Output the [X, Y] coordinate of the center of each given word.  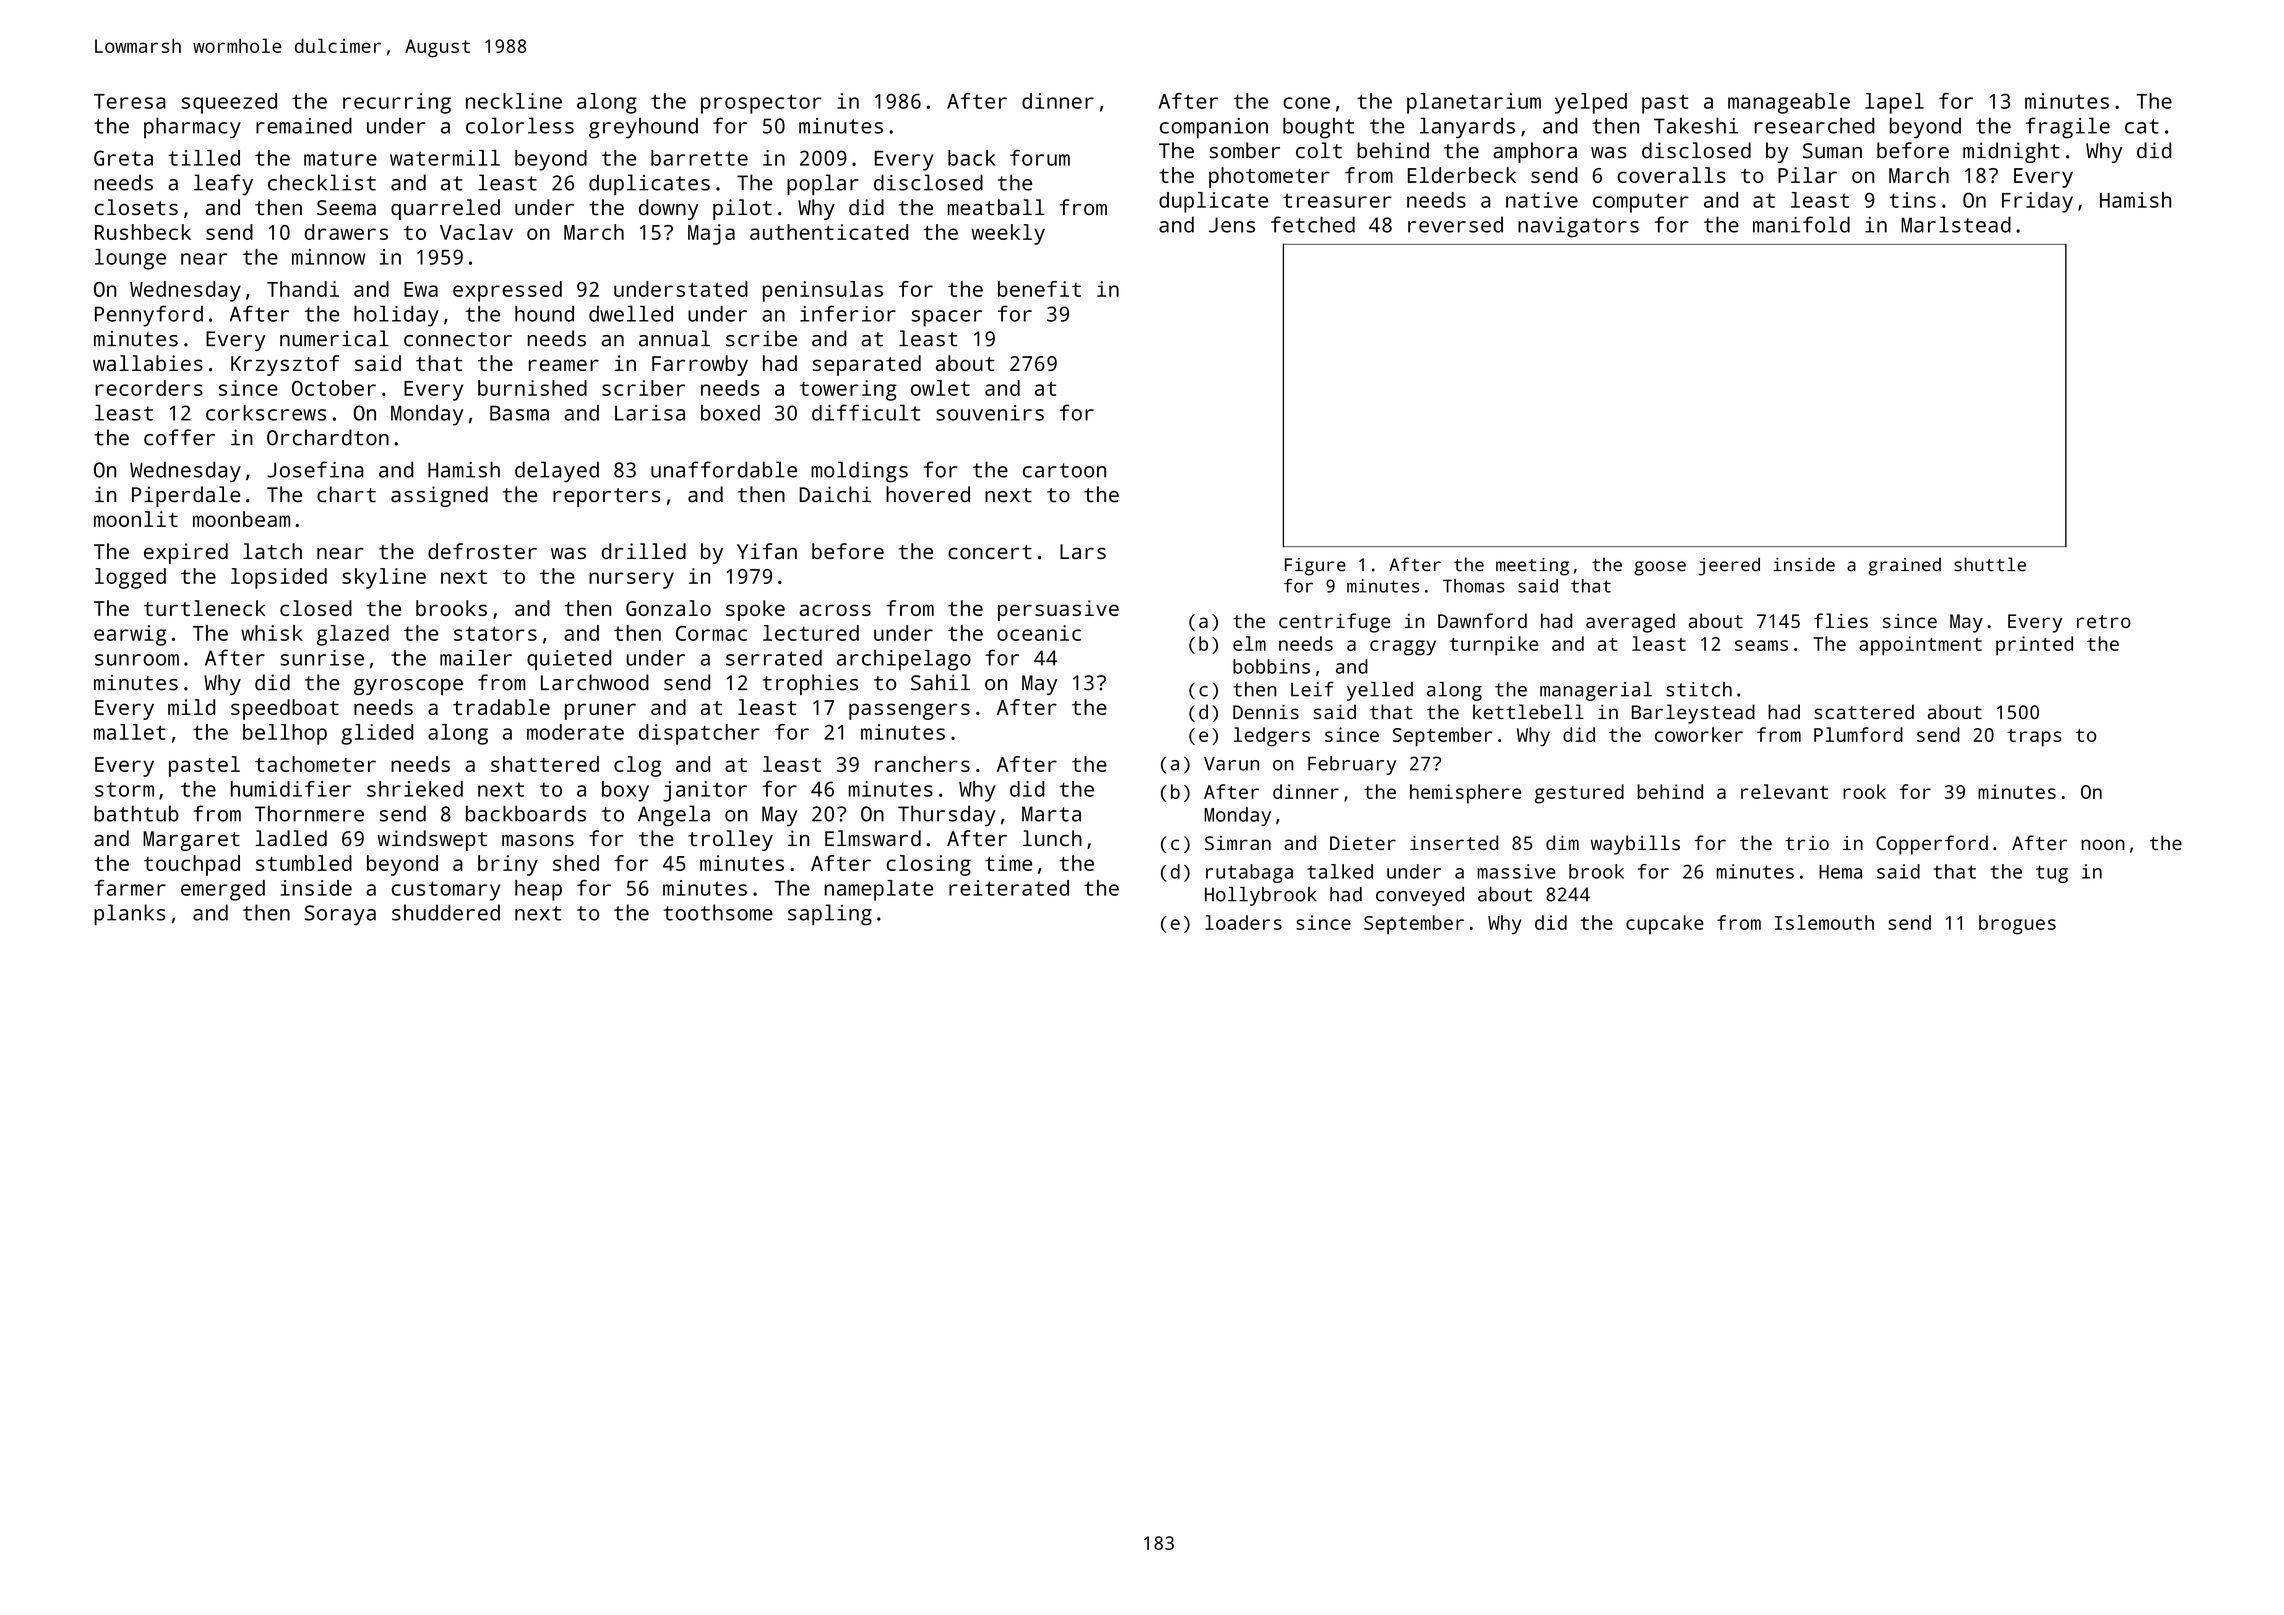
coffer [179, 437]
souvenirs [990, 413]
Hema [1840, 872]
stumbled [304, 863]
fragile [2068, 128]
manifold [1801, 224]
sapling [830, 915]
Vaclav [476, 232]
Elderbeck [1462, 175]
